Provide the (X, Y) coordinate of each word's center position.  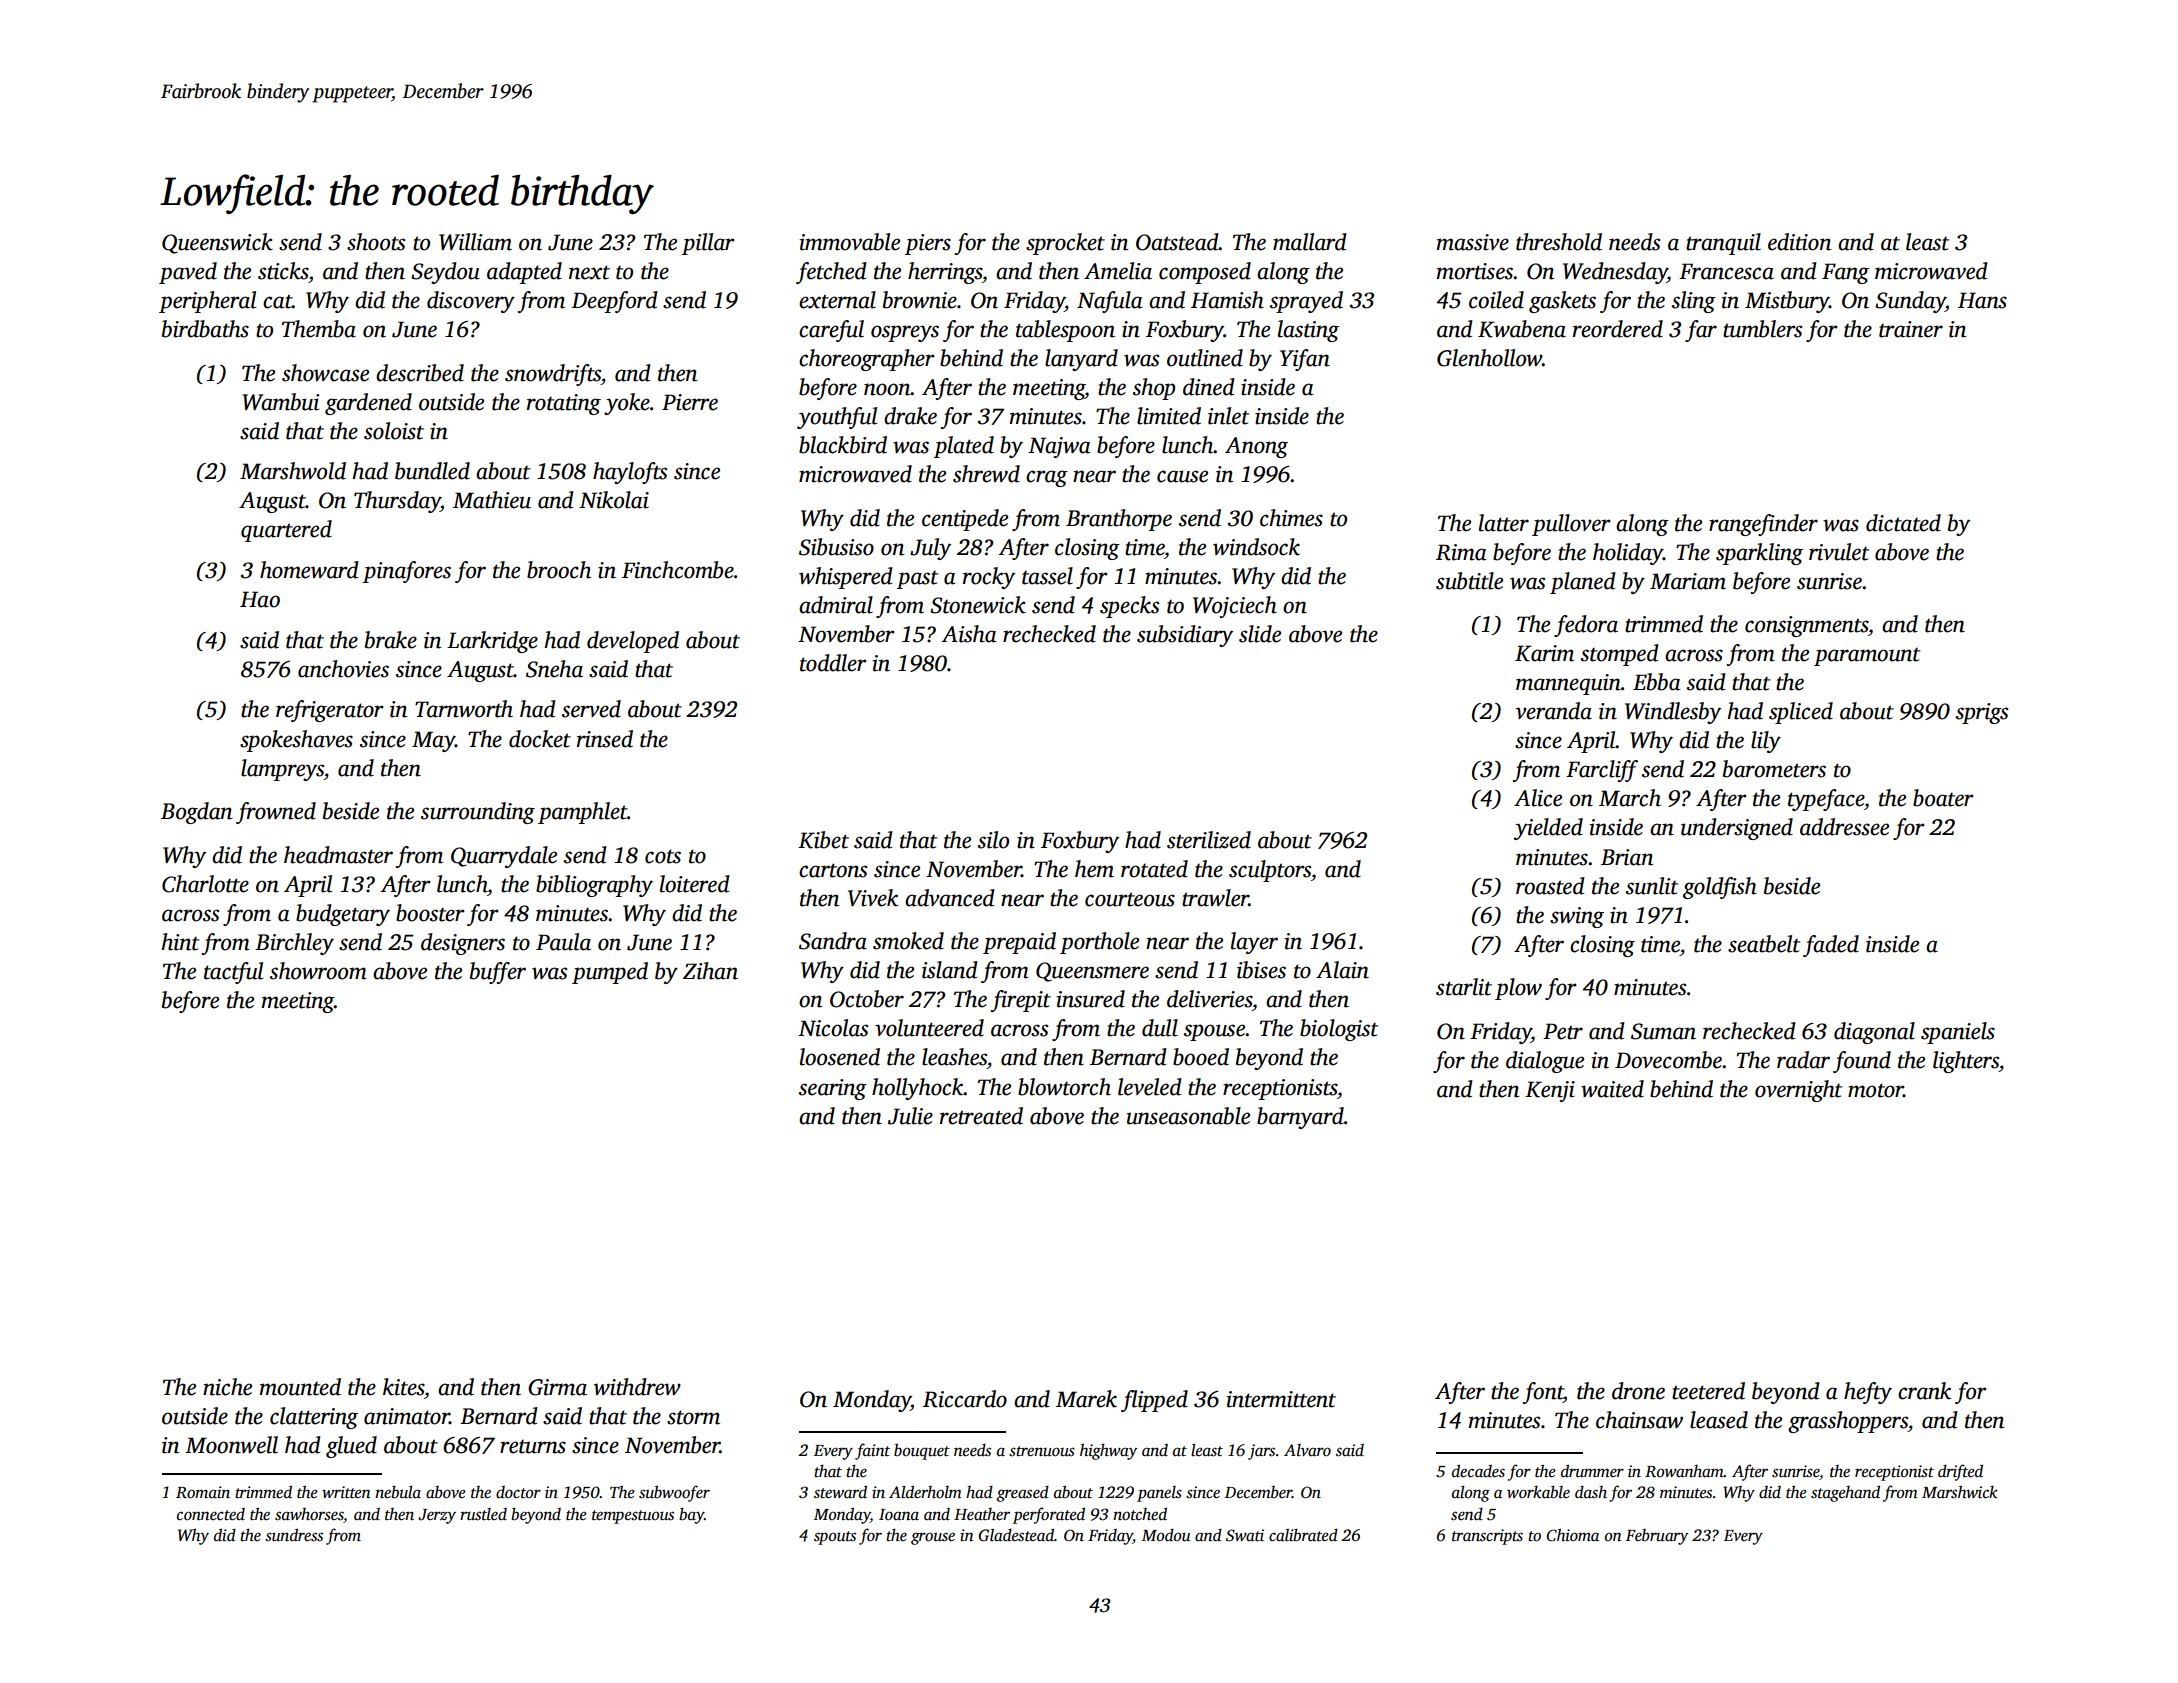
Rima (1461, 552)
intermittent (1281, 1399)
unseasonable (1188, 1116)
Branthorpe (1119, 520)
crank (1924, 1391)
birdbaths (205, 329)
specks (1129, 607)
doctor (518, 1492)
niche (227, 1387)
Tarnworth (464, 709)
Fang (1845, 273)
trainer (1911, 329)
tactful (233, 973)
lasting (1308, 331)
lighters (1966, 1062)
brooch (559, 570)
